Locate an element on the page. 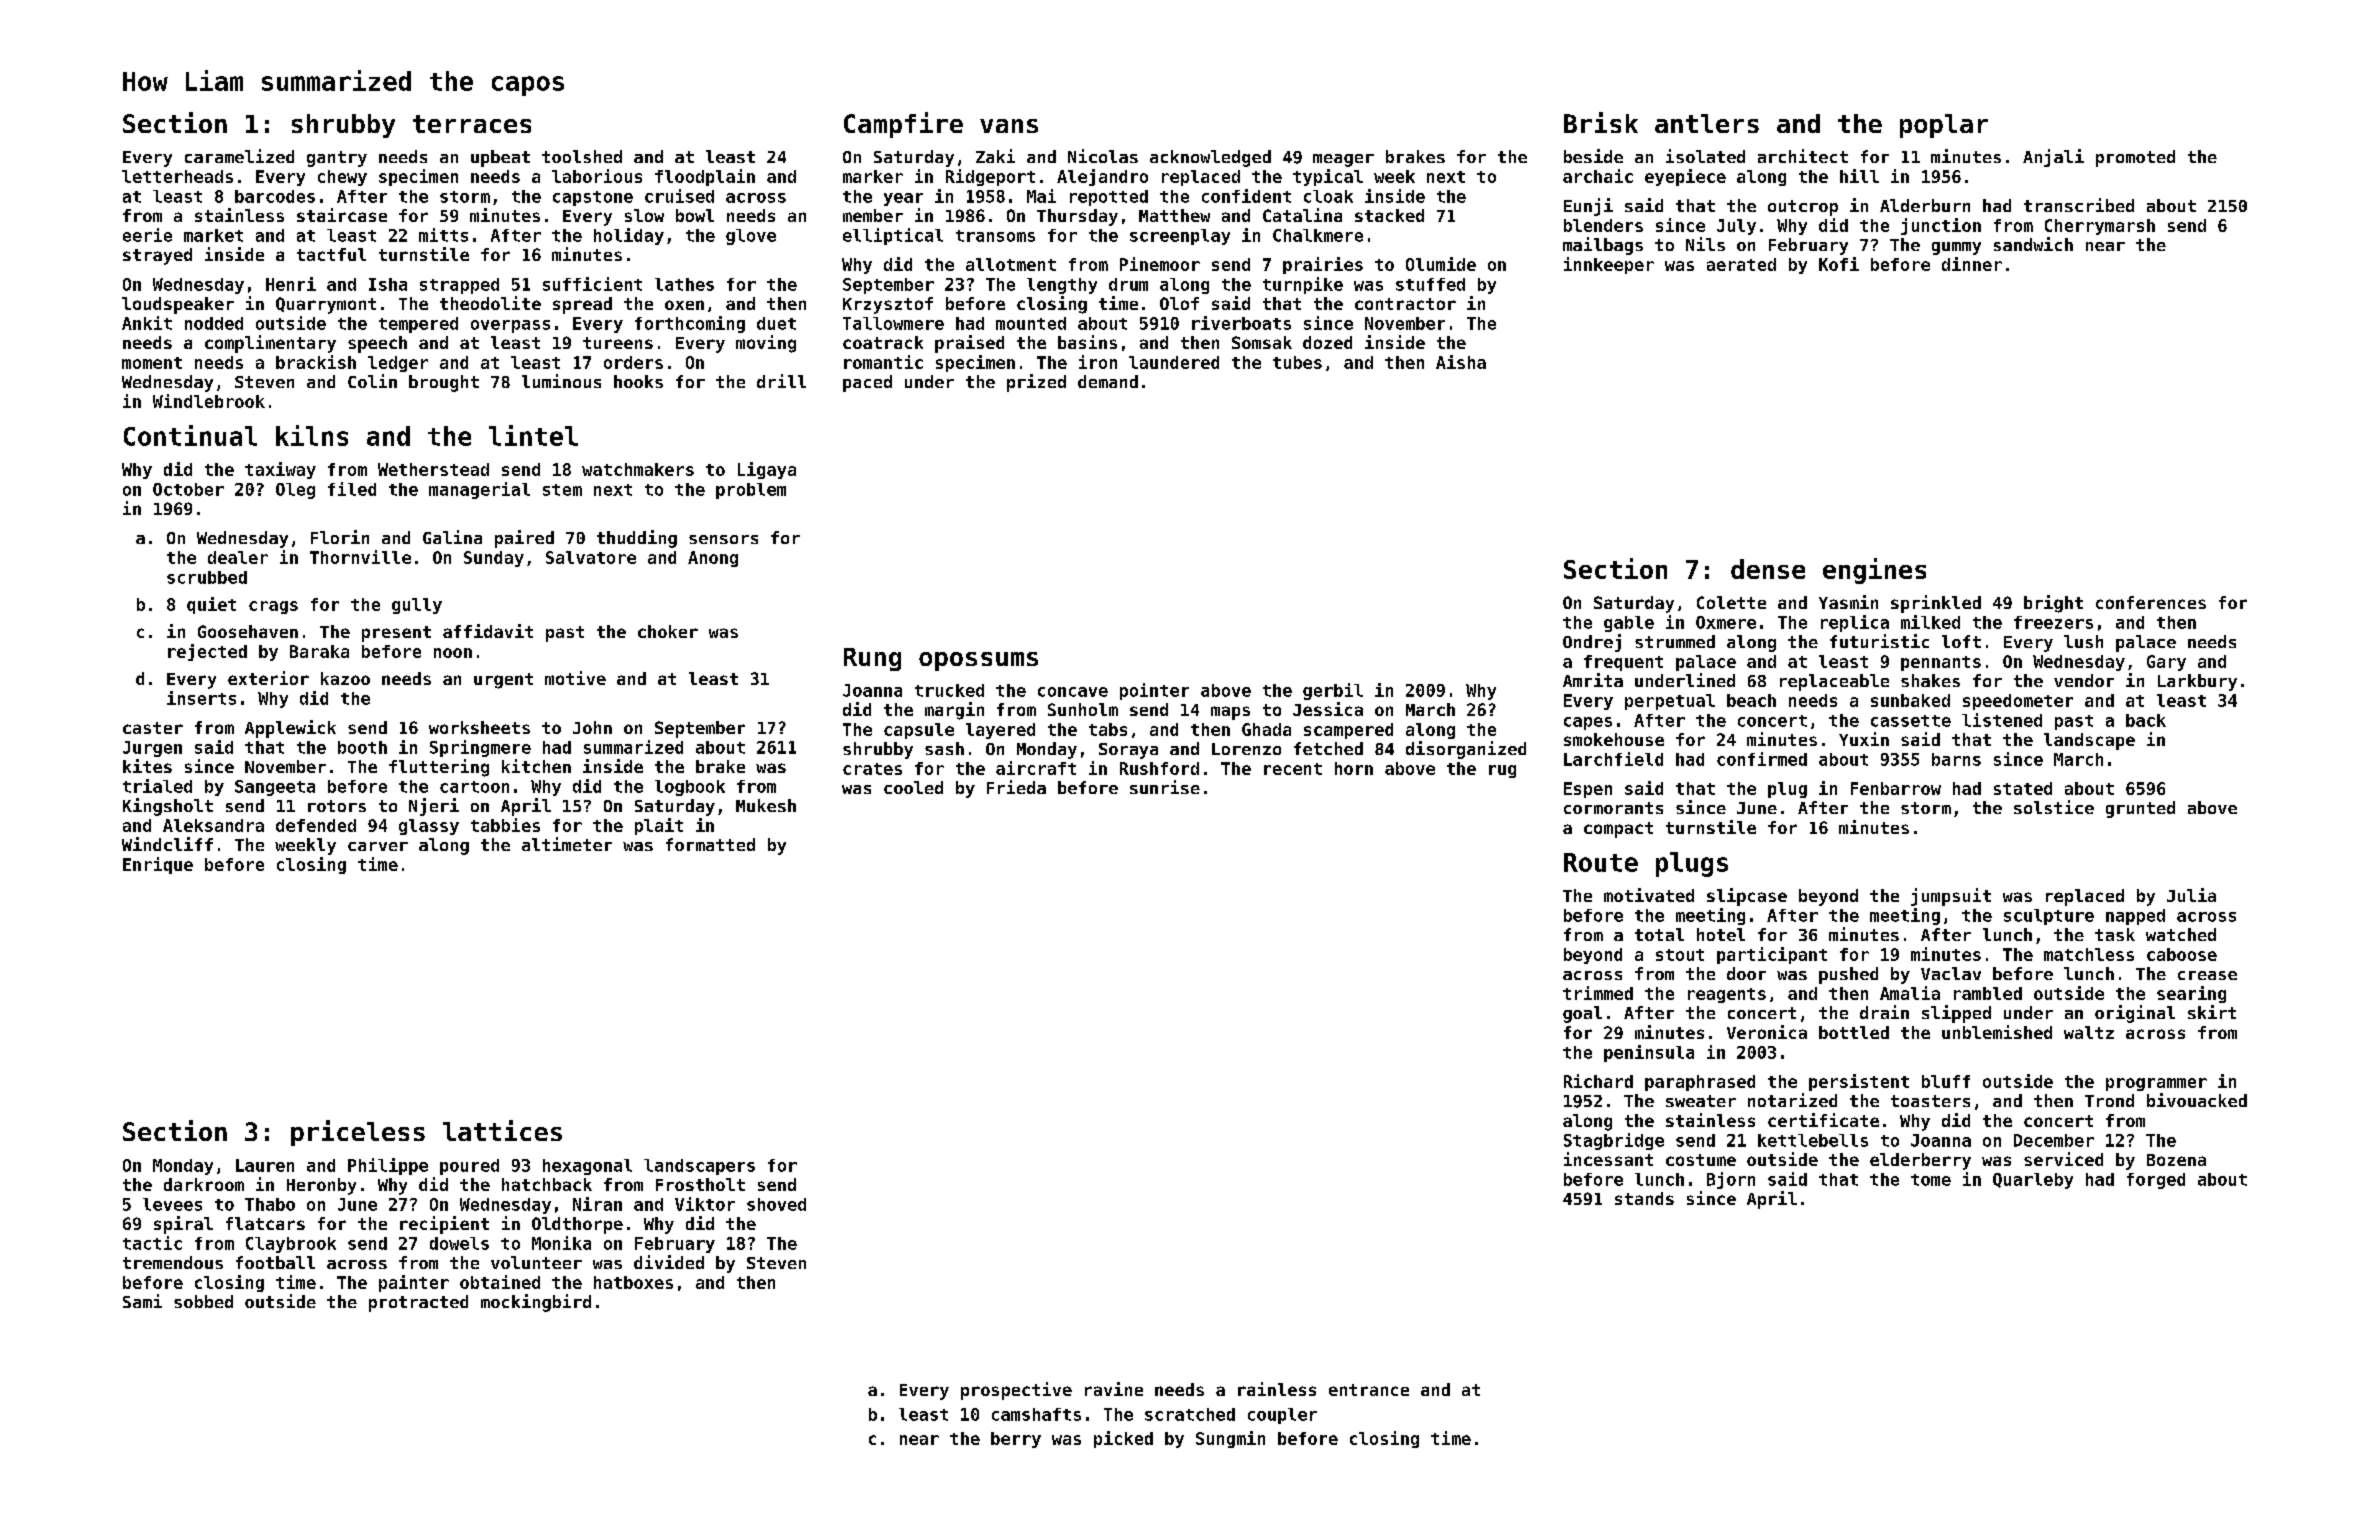 This document has height=1539, width=2378. Stagbridge is located at coordinates (1614, 1141).
